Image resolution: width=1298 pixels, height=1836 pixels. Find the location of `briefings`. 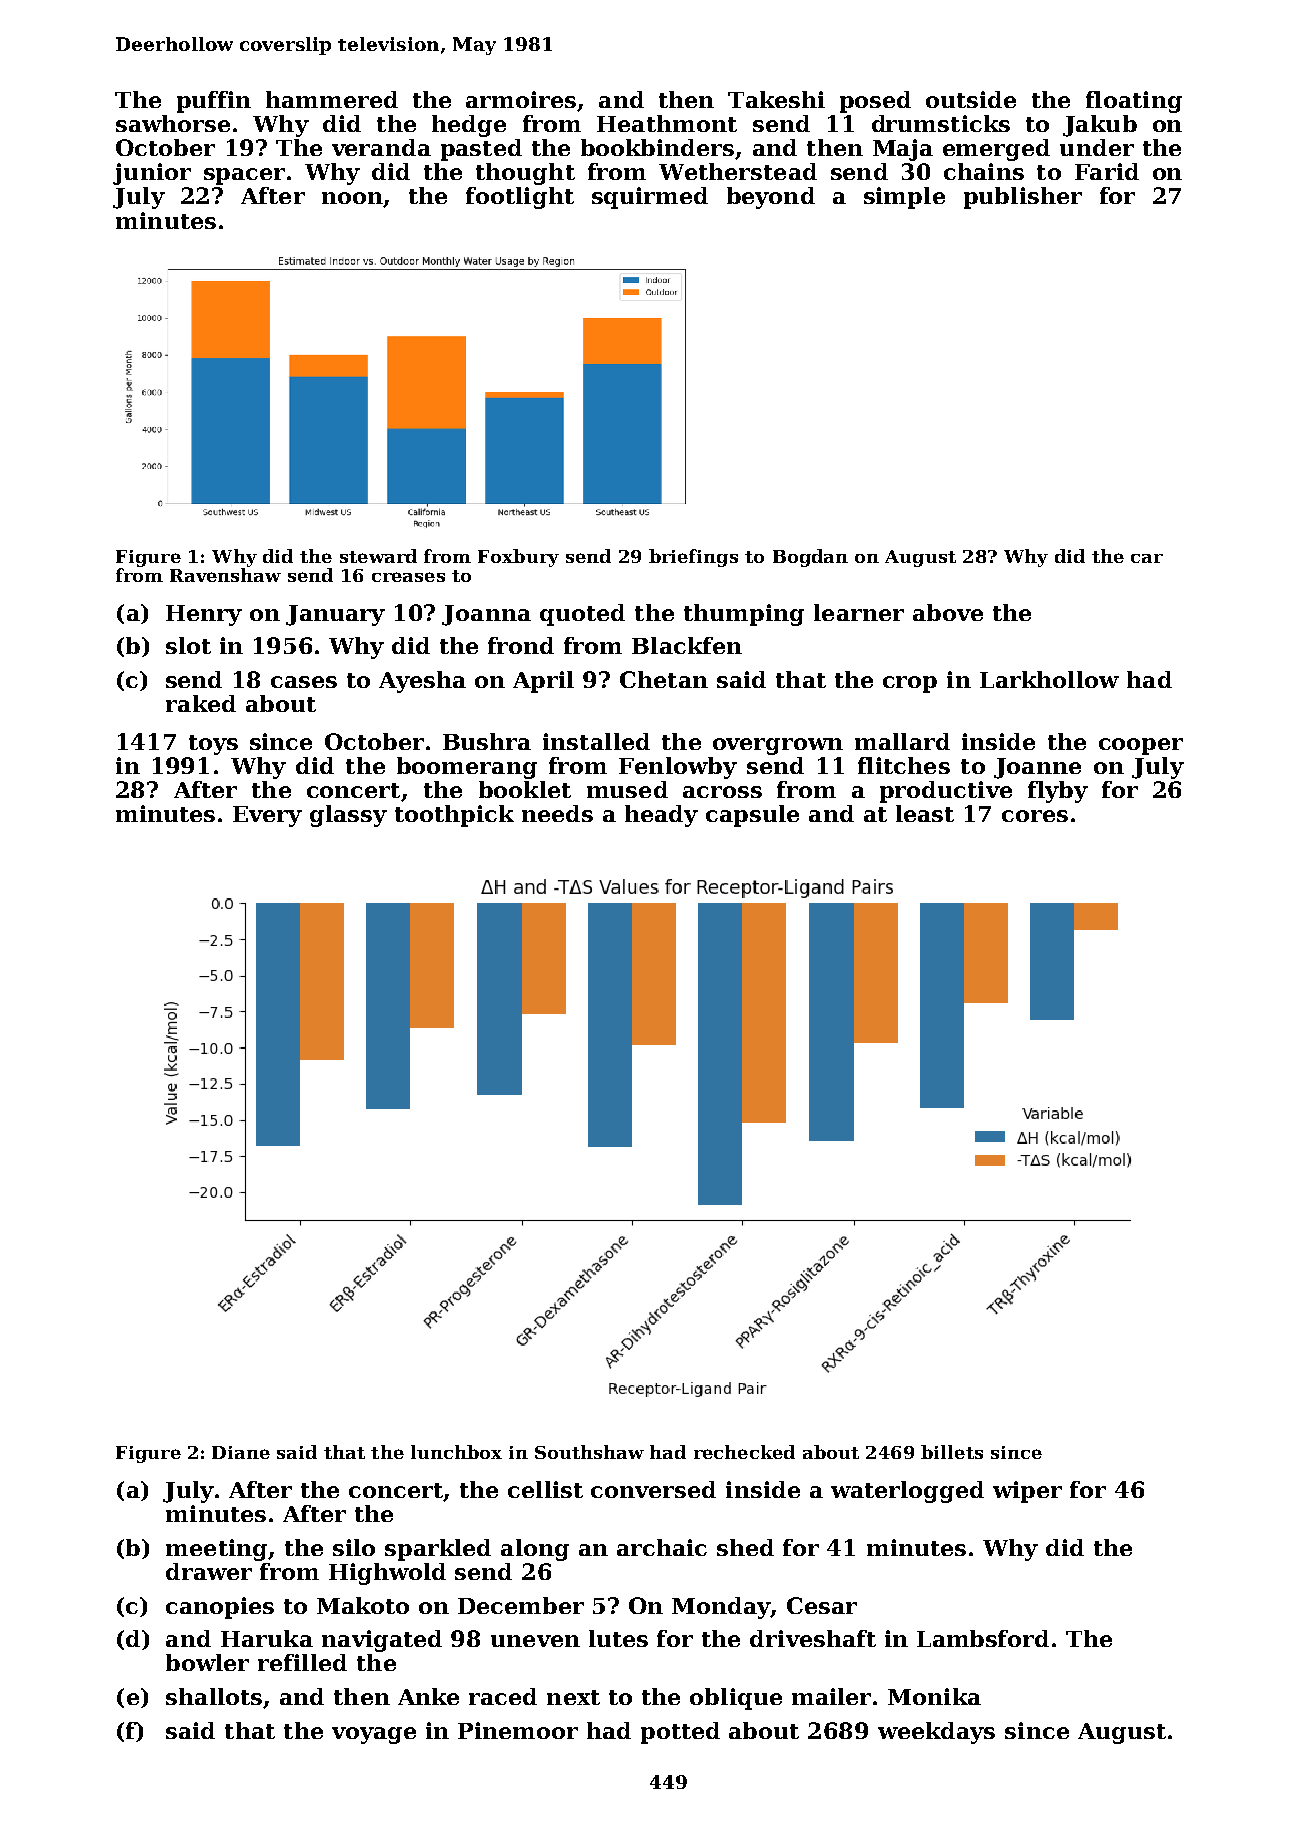

briefings is located at coordinates (693, 558).
